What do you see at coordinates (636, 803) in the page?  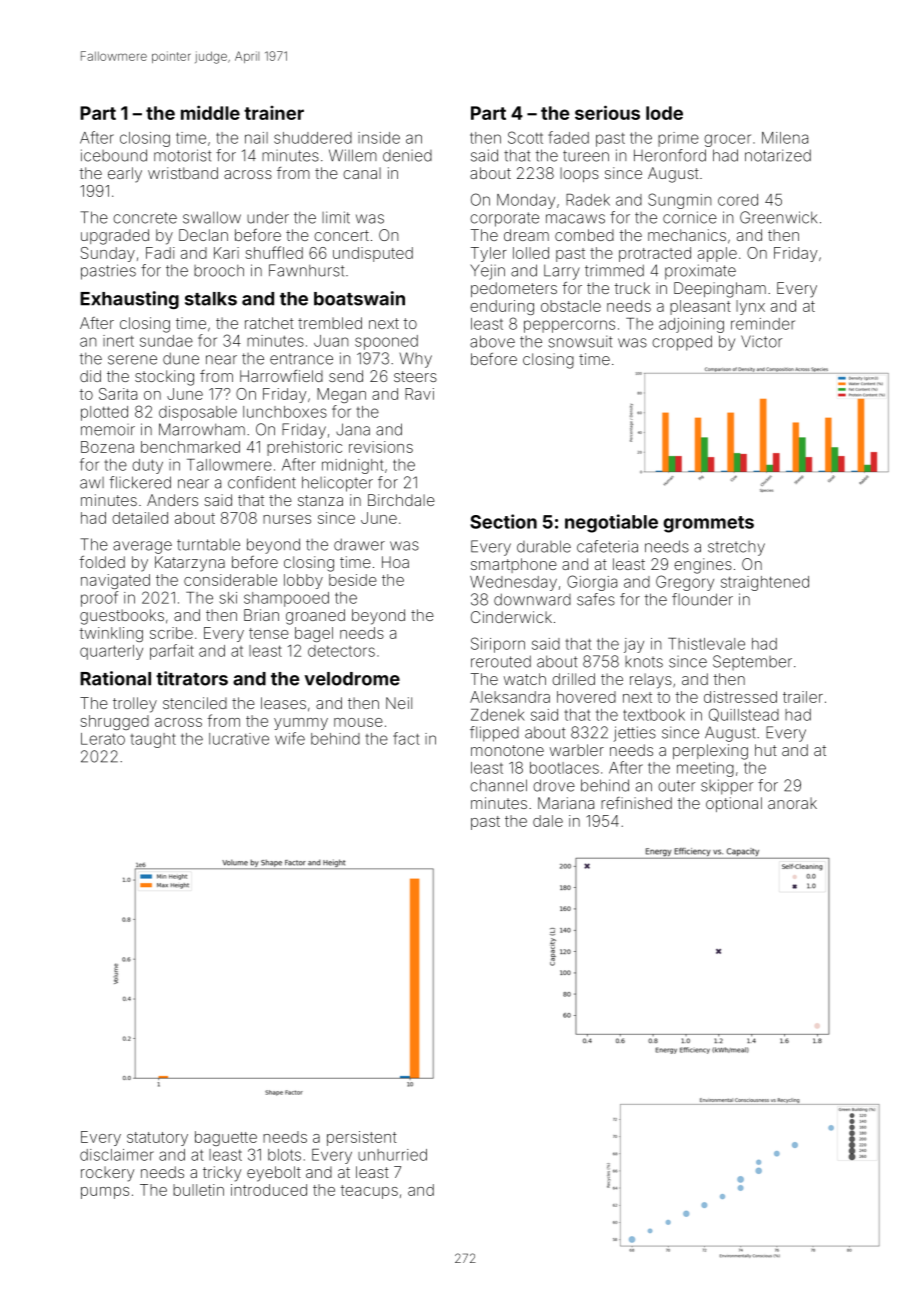 I see `refinished` at bounding box center [636, 803].
